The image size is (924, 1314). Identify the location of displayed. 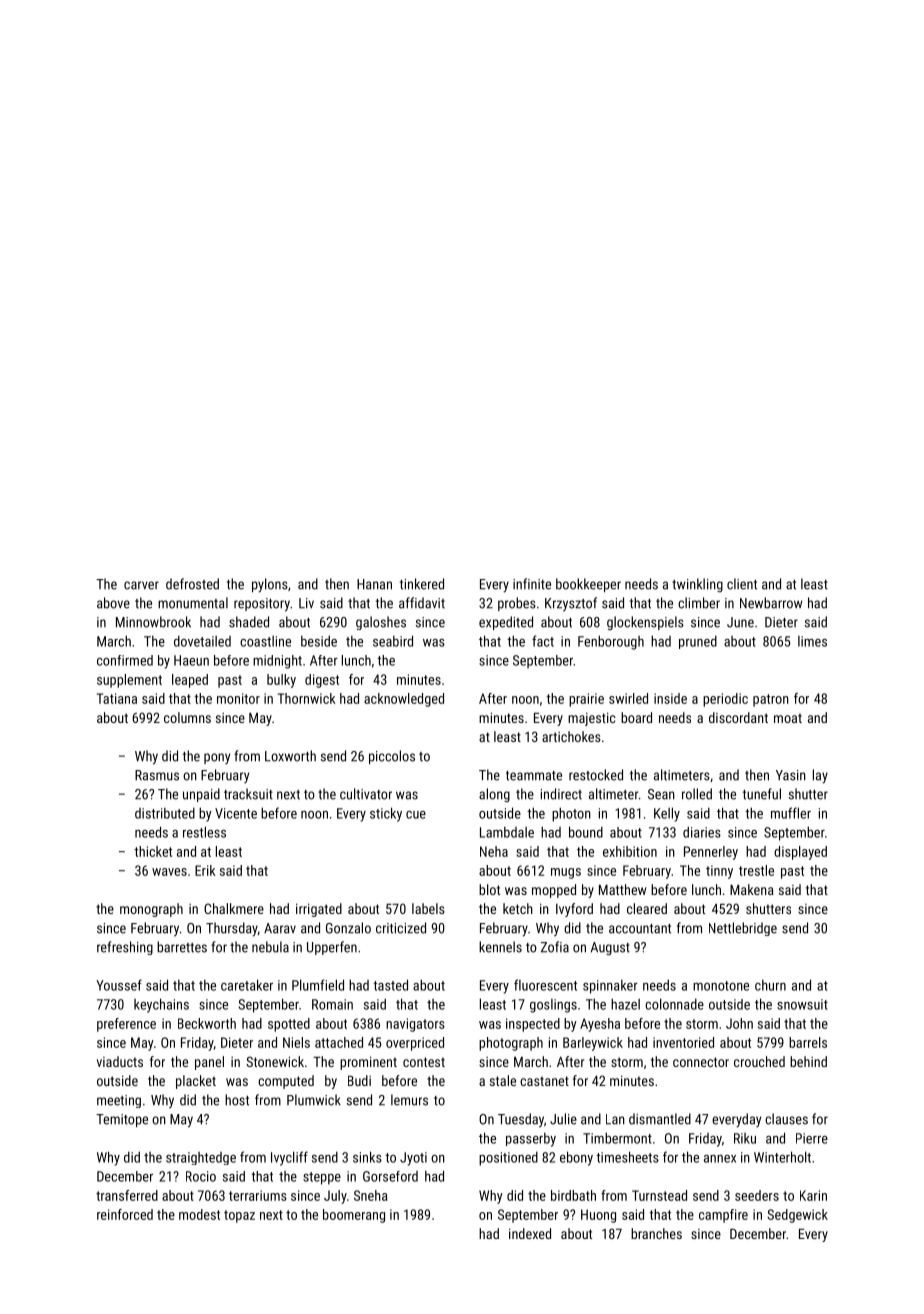
(800, 853).
